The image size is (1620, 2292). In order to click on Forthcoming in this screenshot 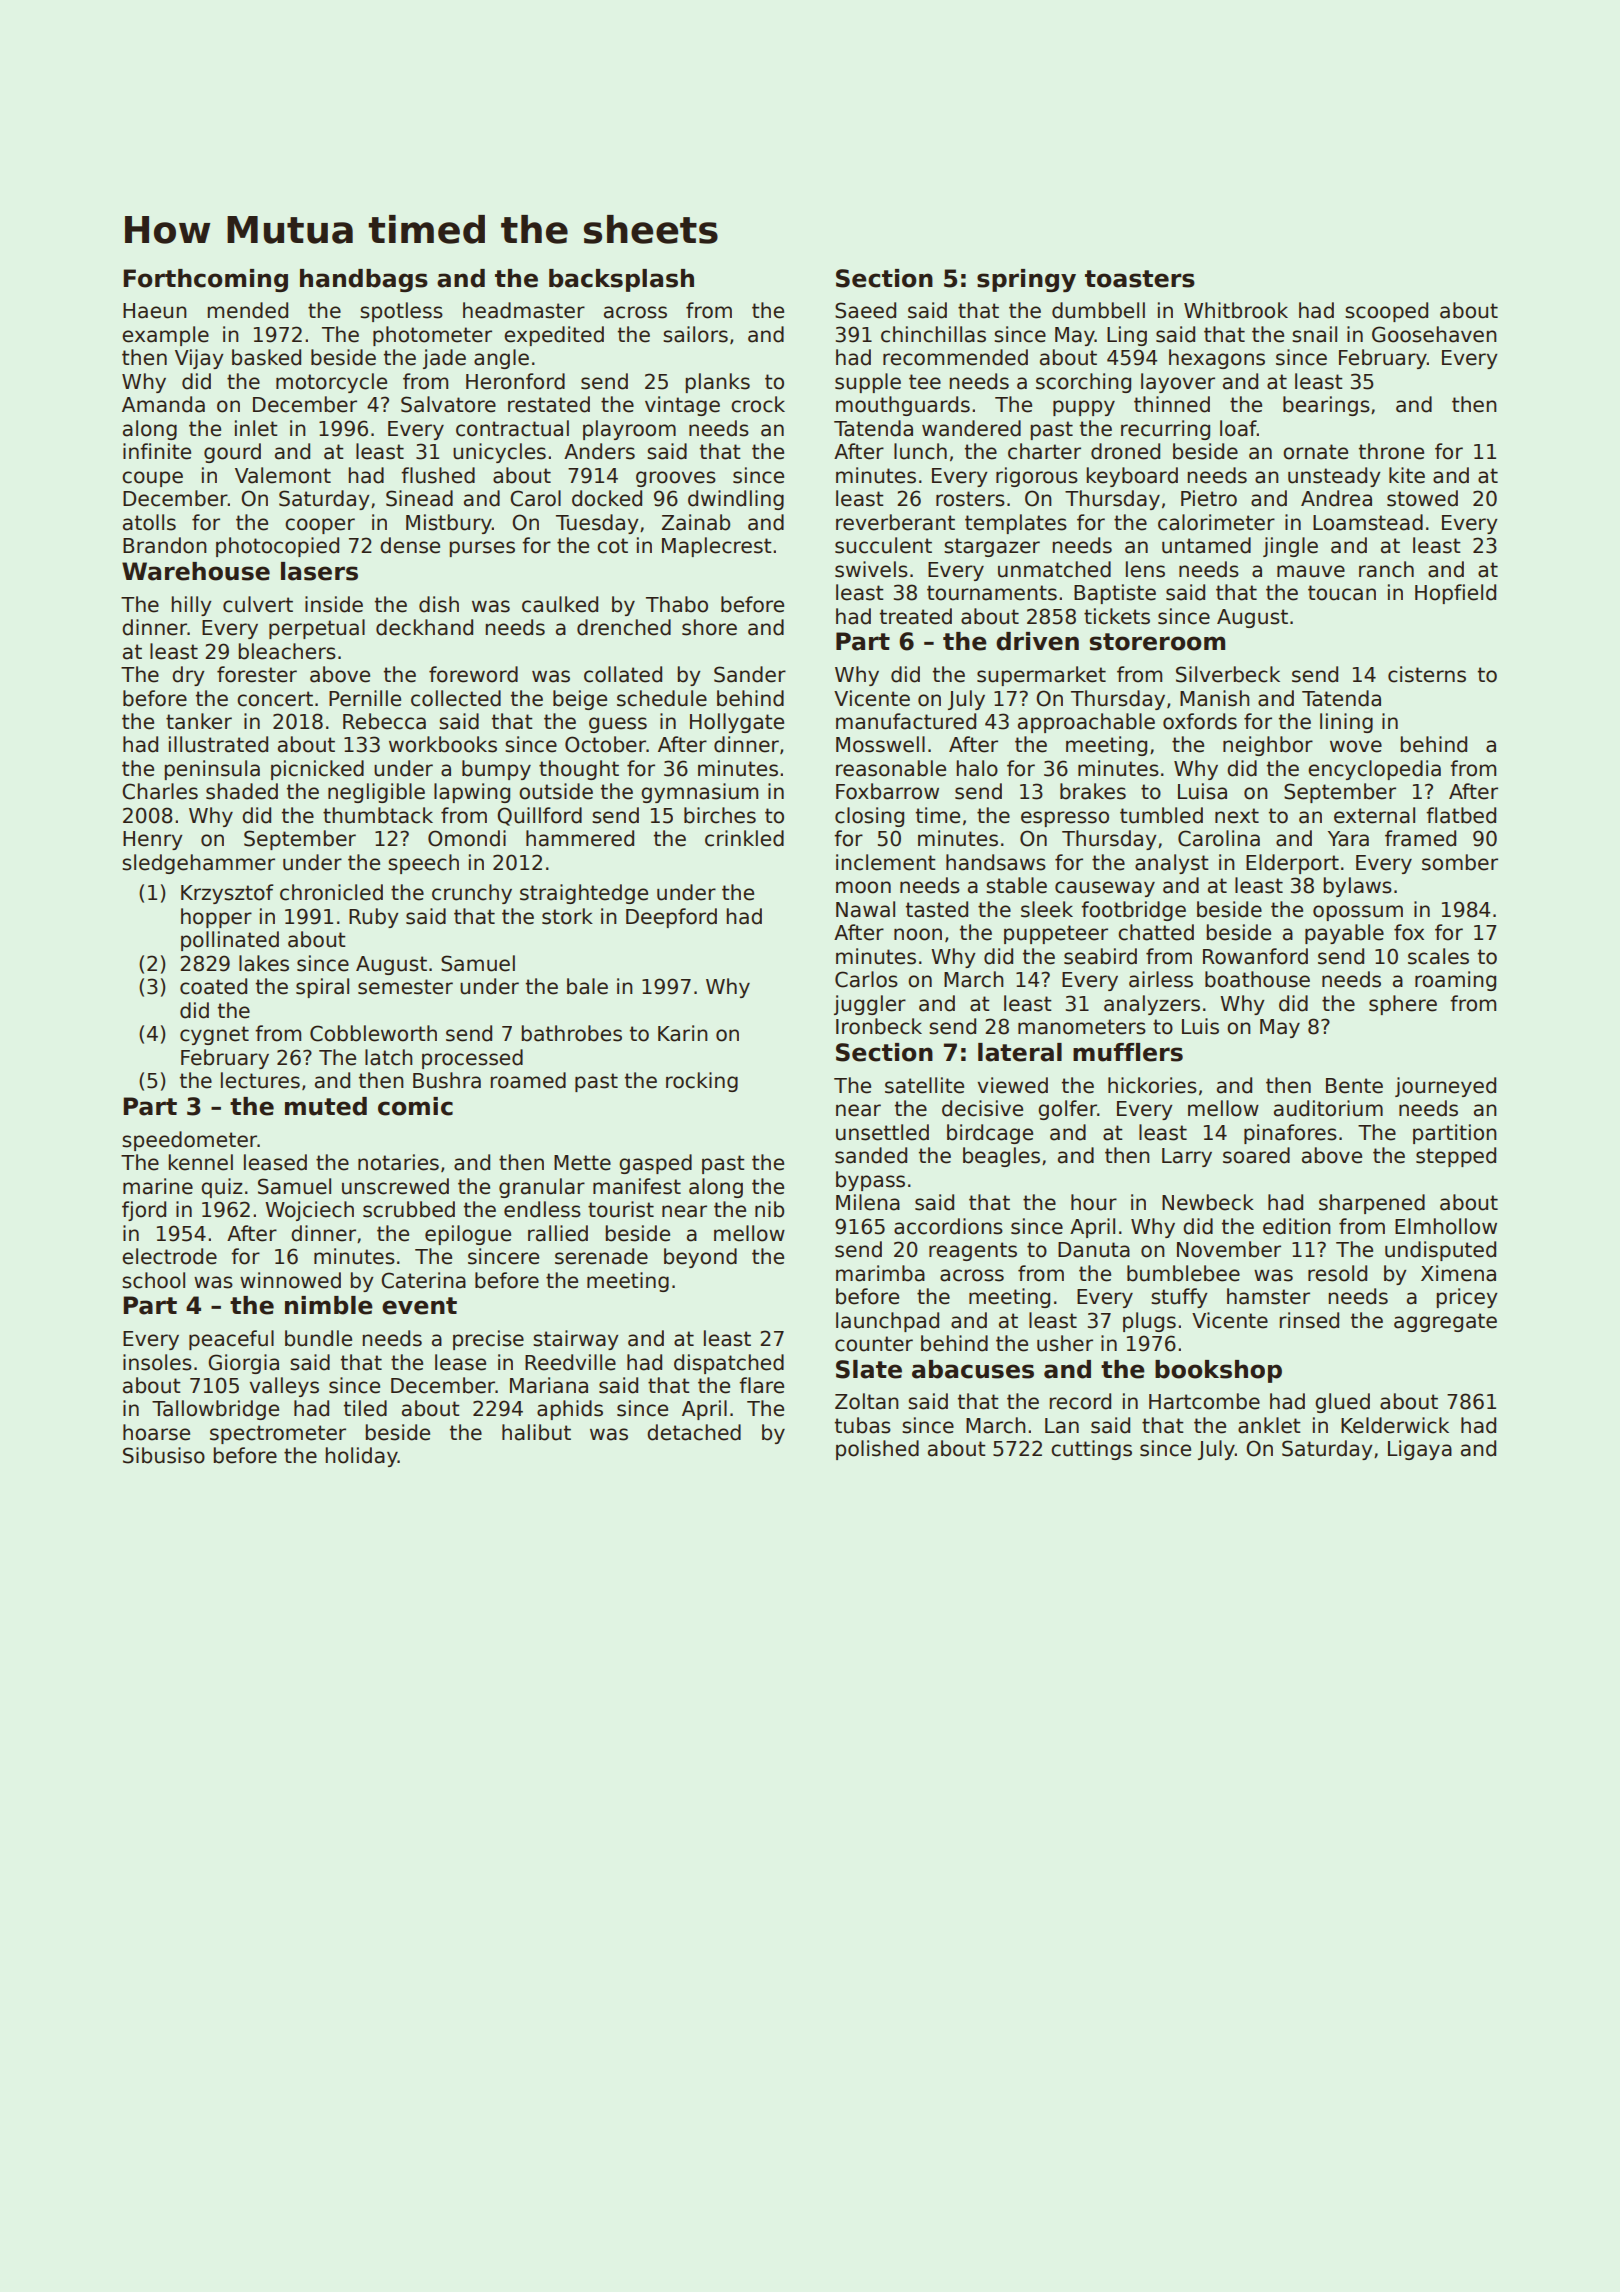, I will do `click(205, 280)`.
